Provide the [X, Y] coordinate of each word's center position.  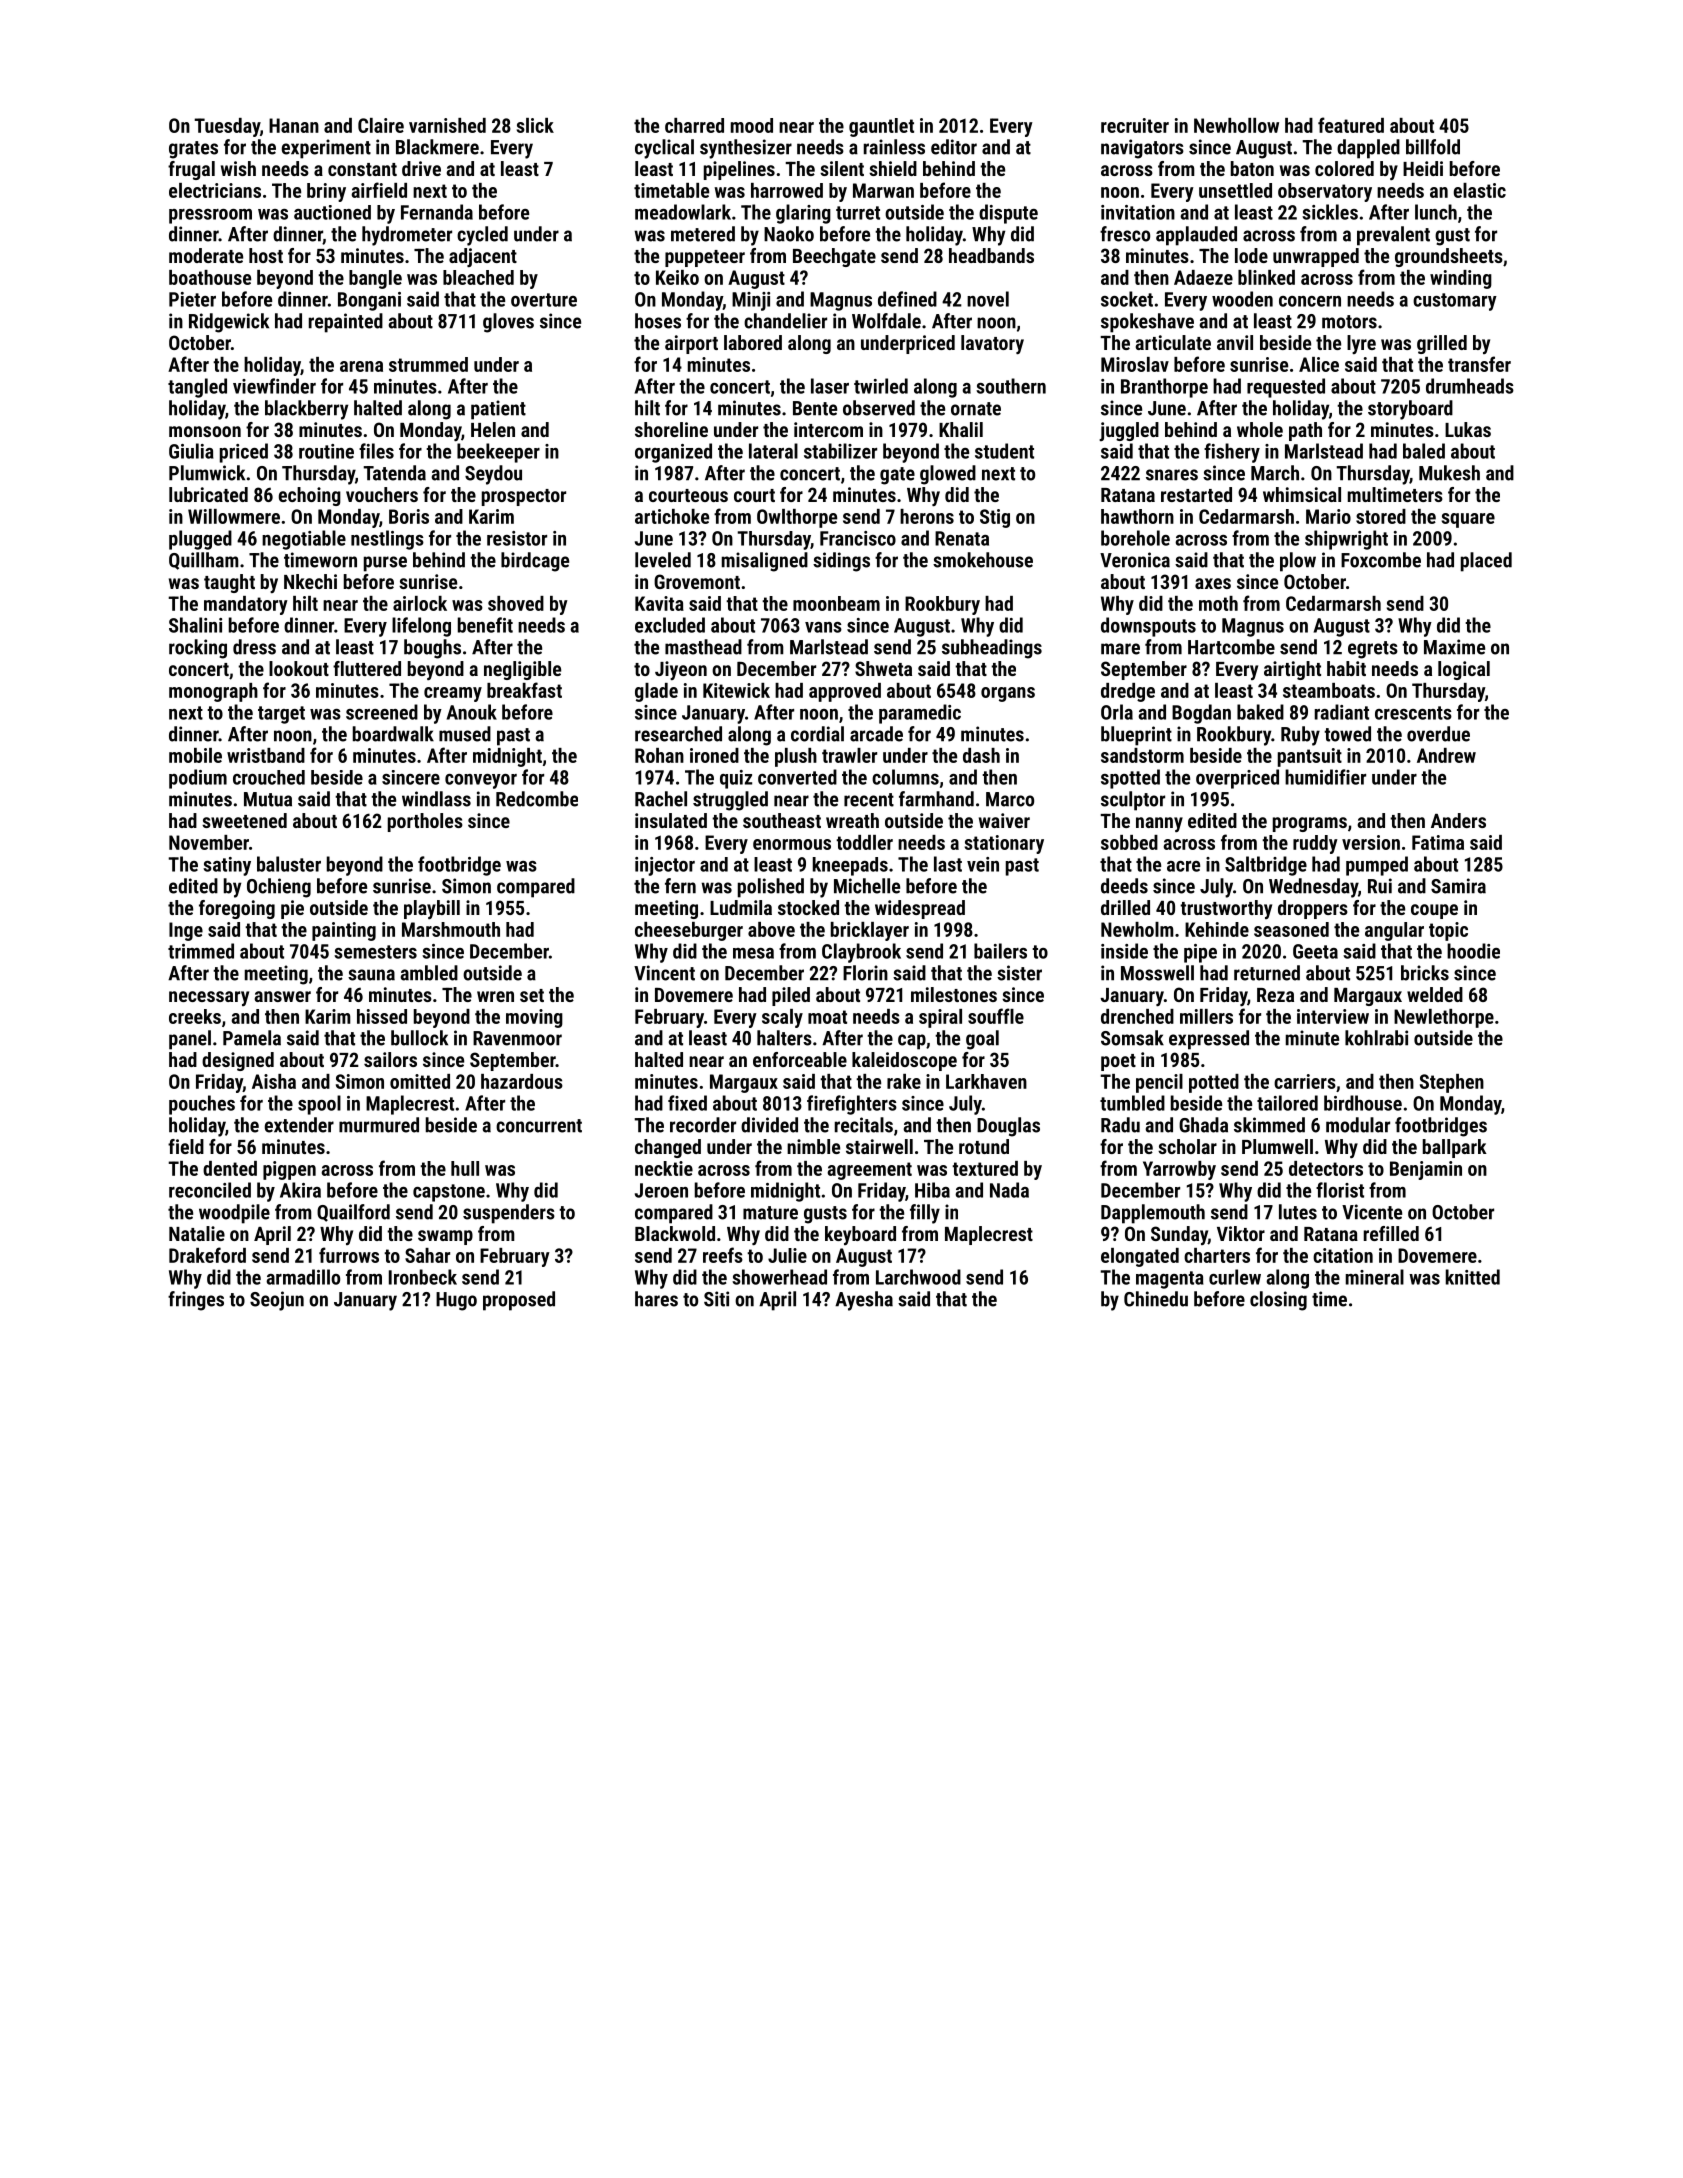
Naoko [789, 234]
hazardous [522, 1081]
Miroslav [1135, 364]
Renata [962, 538]
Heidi [1423, 168]
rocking [198, 649]
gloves [508, 323]
